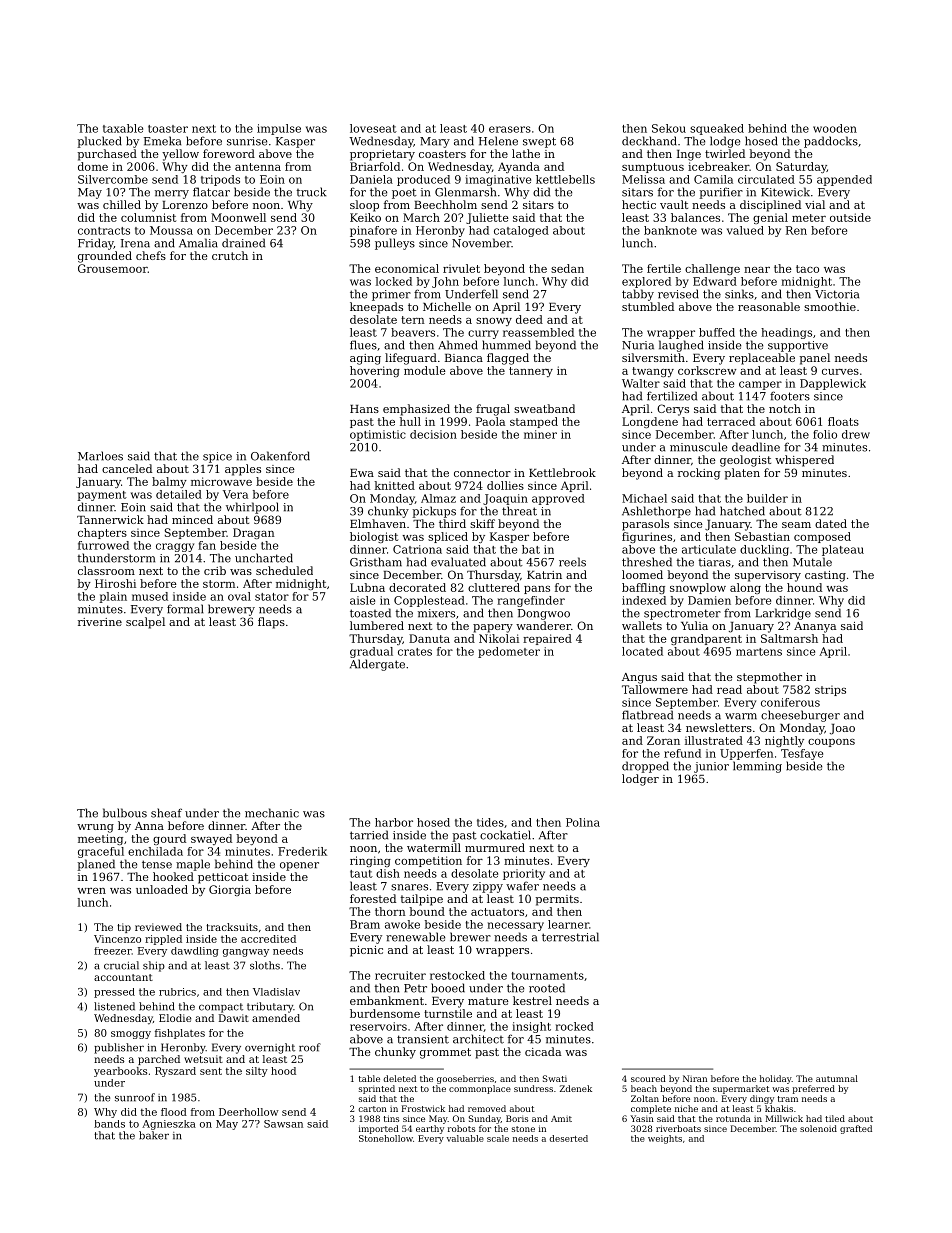 Image resolution: width=952 pixels, height=1233 pixels. What do you see at coordinates (217, 457) in the document?
I see `spice` at bounding box center [217, 457].
